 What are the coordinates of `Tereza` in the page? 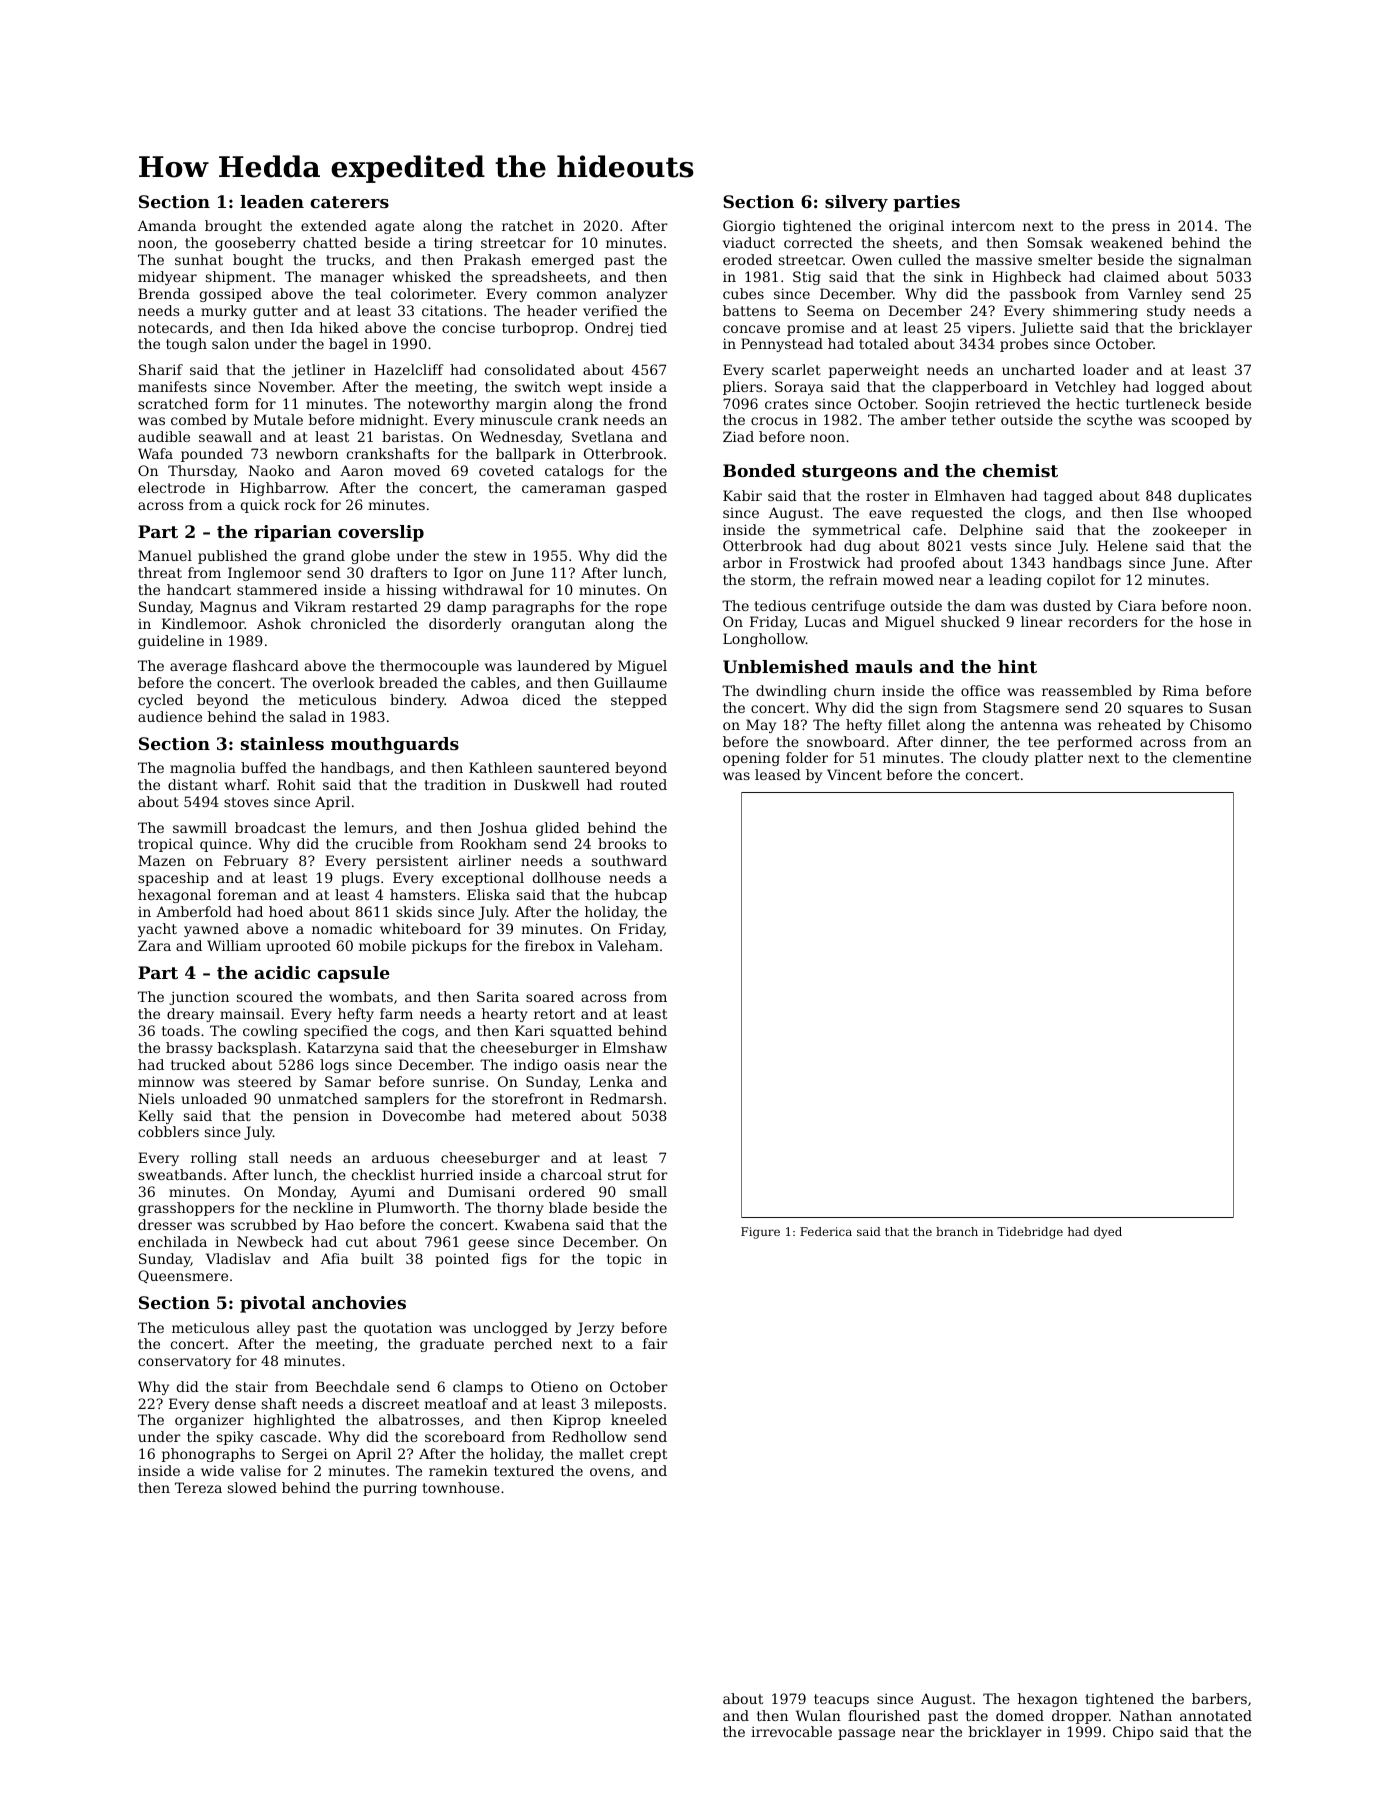 It's located at (198, 1487).
